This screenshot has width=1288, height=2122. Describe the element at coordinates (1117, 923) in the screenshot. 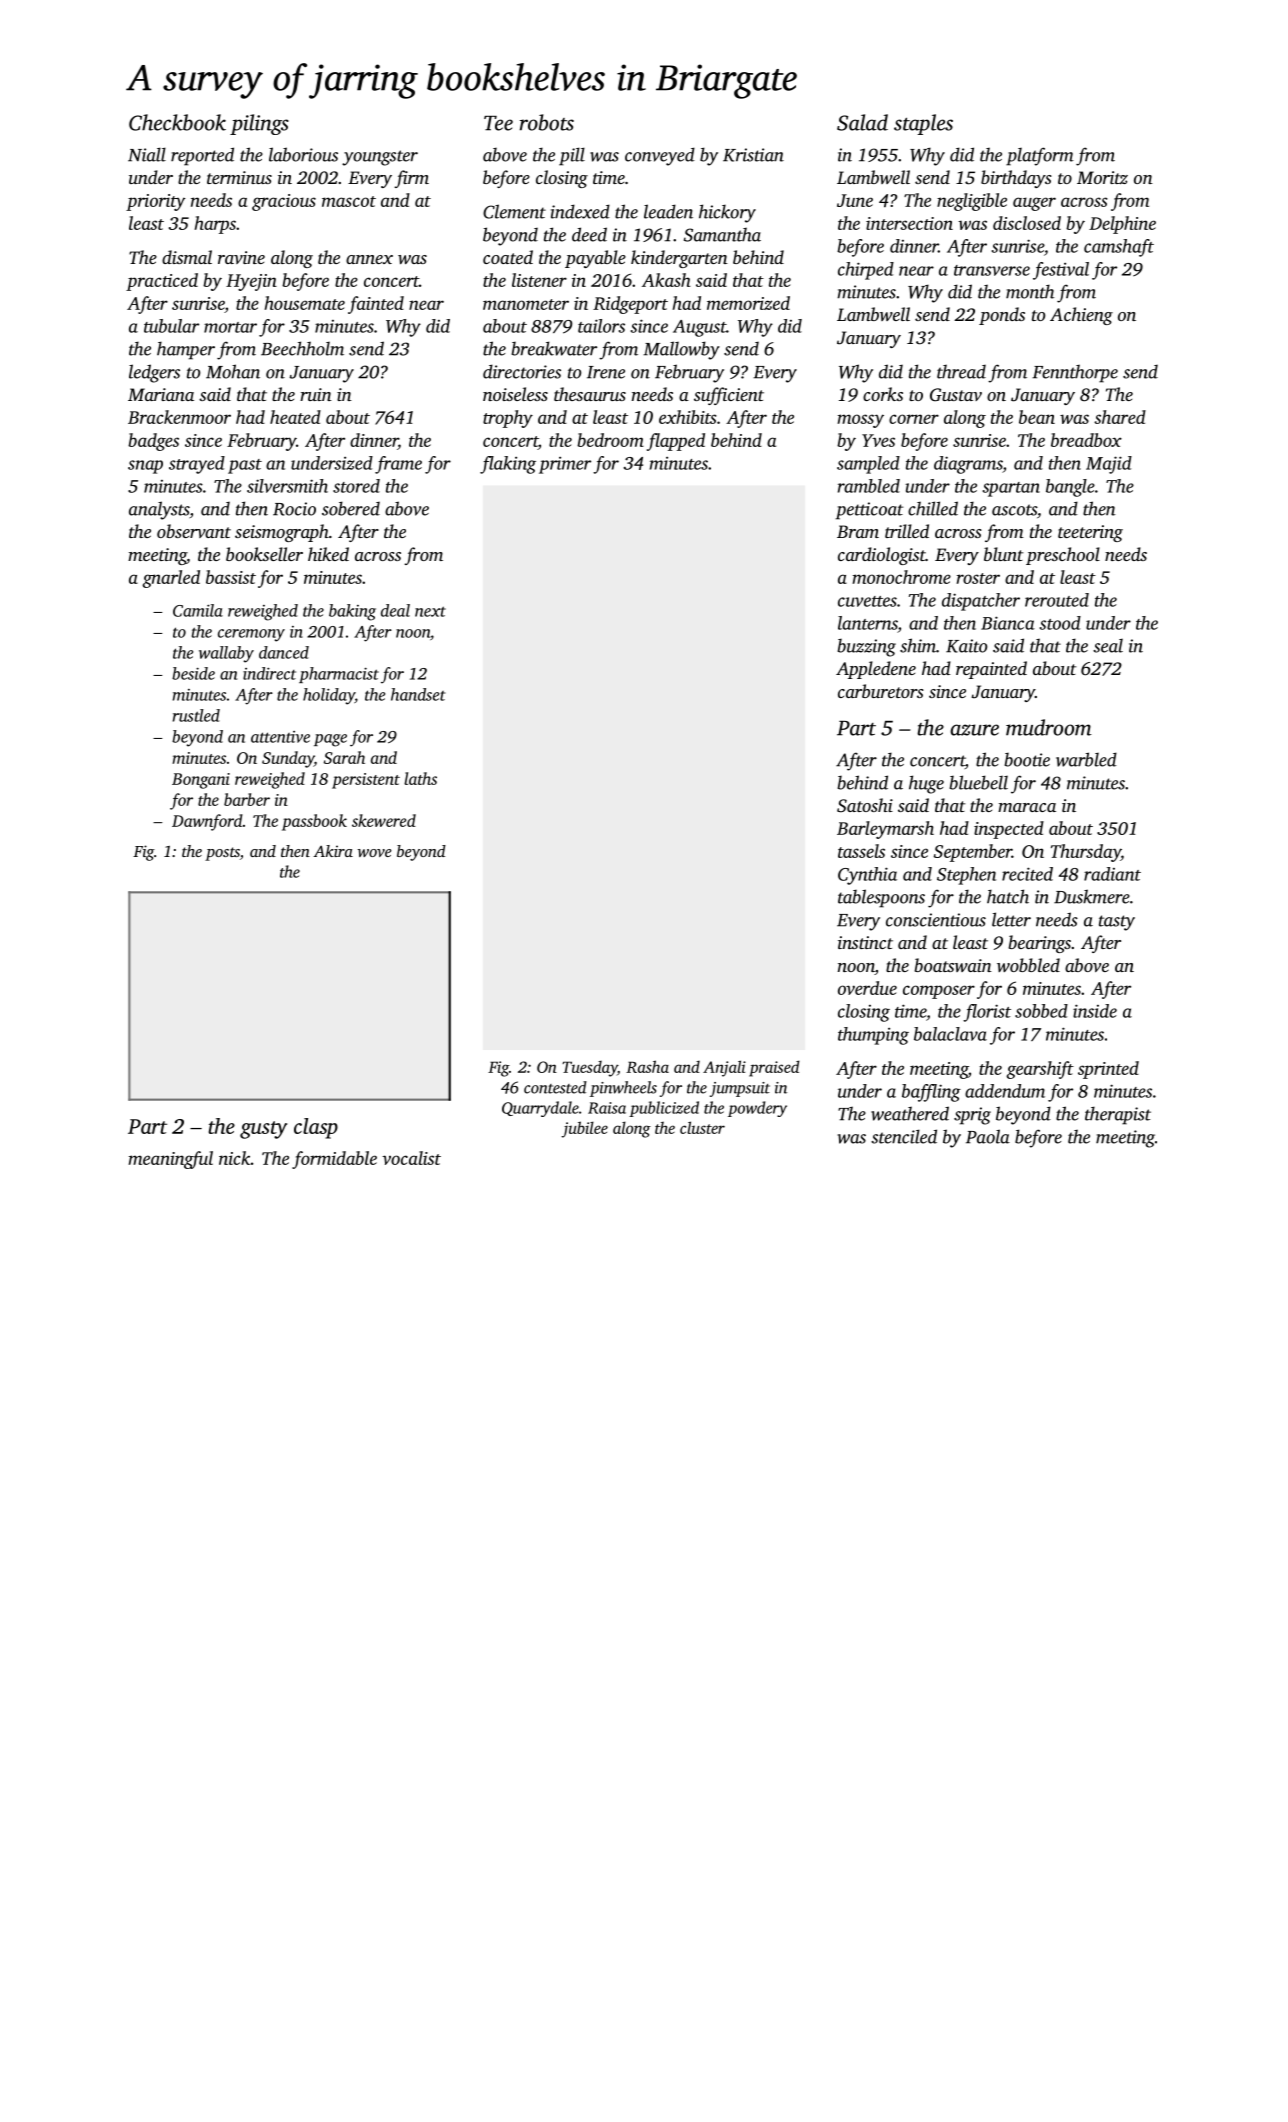

I see `tasty` at that location.
